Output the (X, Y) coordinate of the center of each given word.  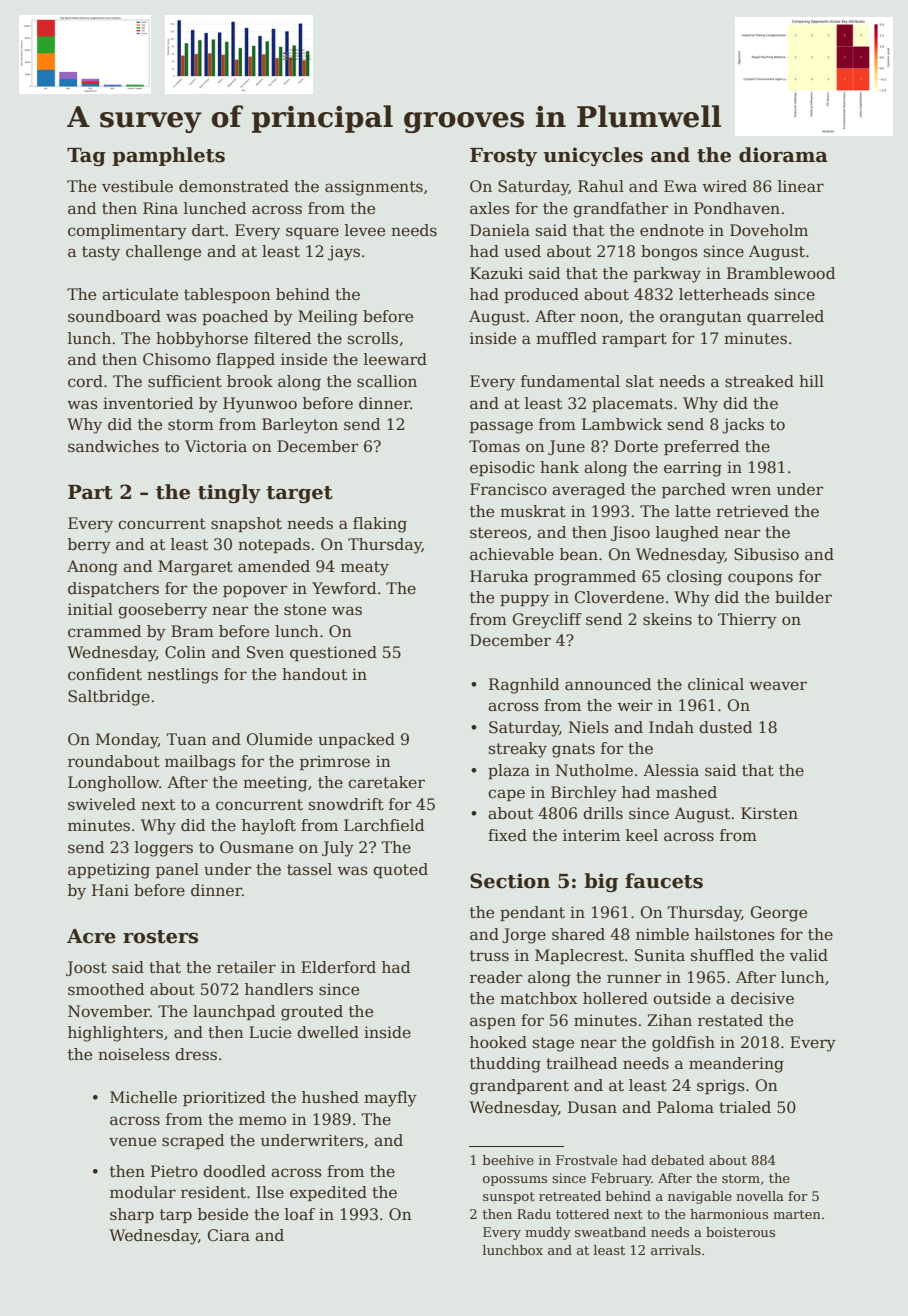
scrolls (373, 338)
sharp (132, 1215)
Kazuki (496, 273)
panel (177, 870)
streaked (759, 381)
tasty (101, 253)
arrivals (676, 1250)
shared (578, 934)
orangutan (701, 318)
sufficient (185, 381)
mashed (686, 792)
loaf (300, 1214)
